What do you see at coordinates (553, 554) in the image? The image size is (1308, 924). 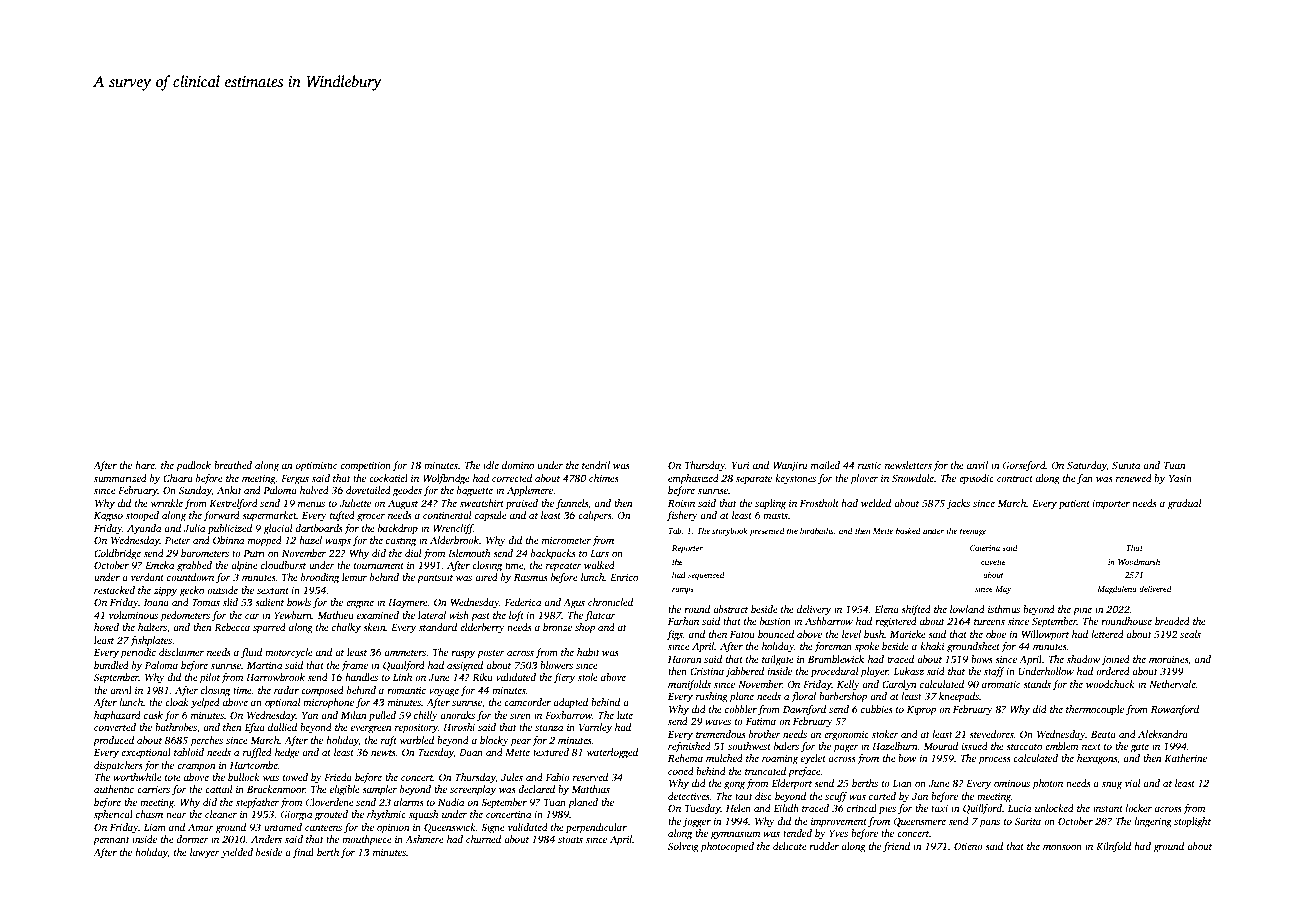 I see `backpacks` at bounding box center [553, 554].
